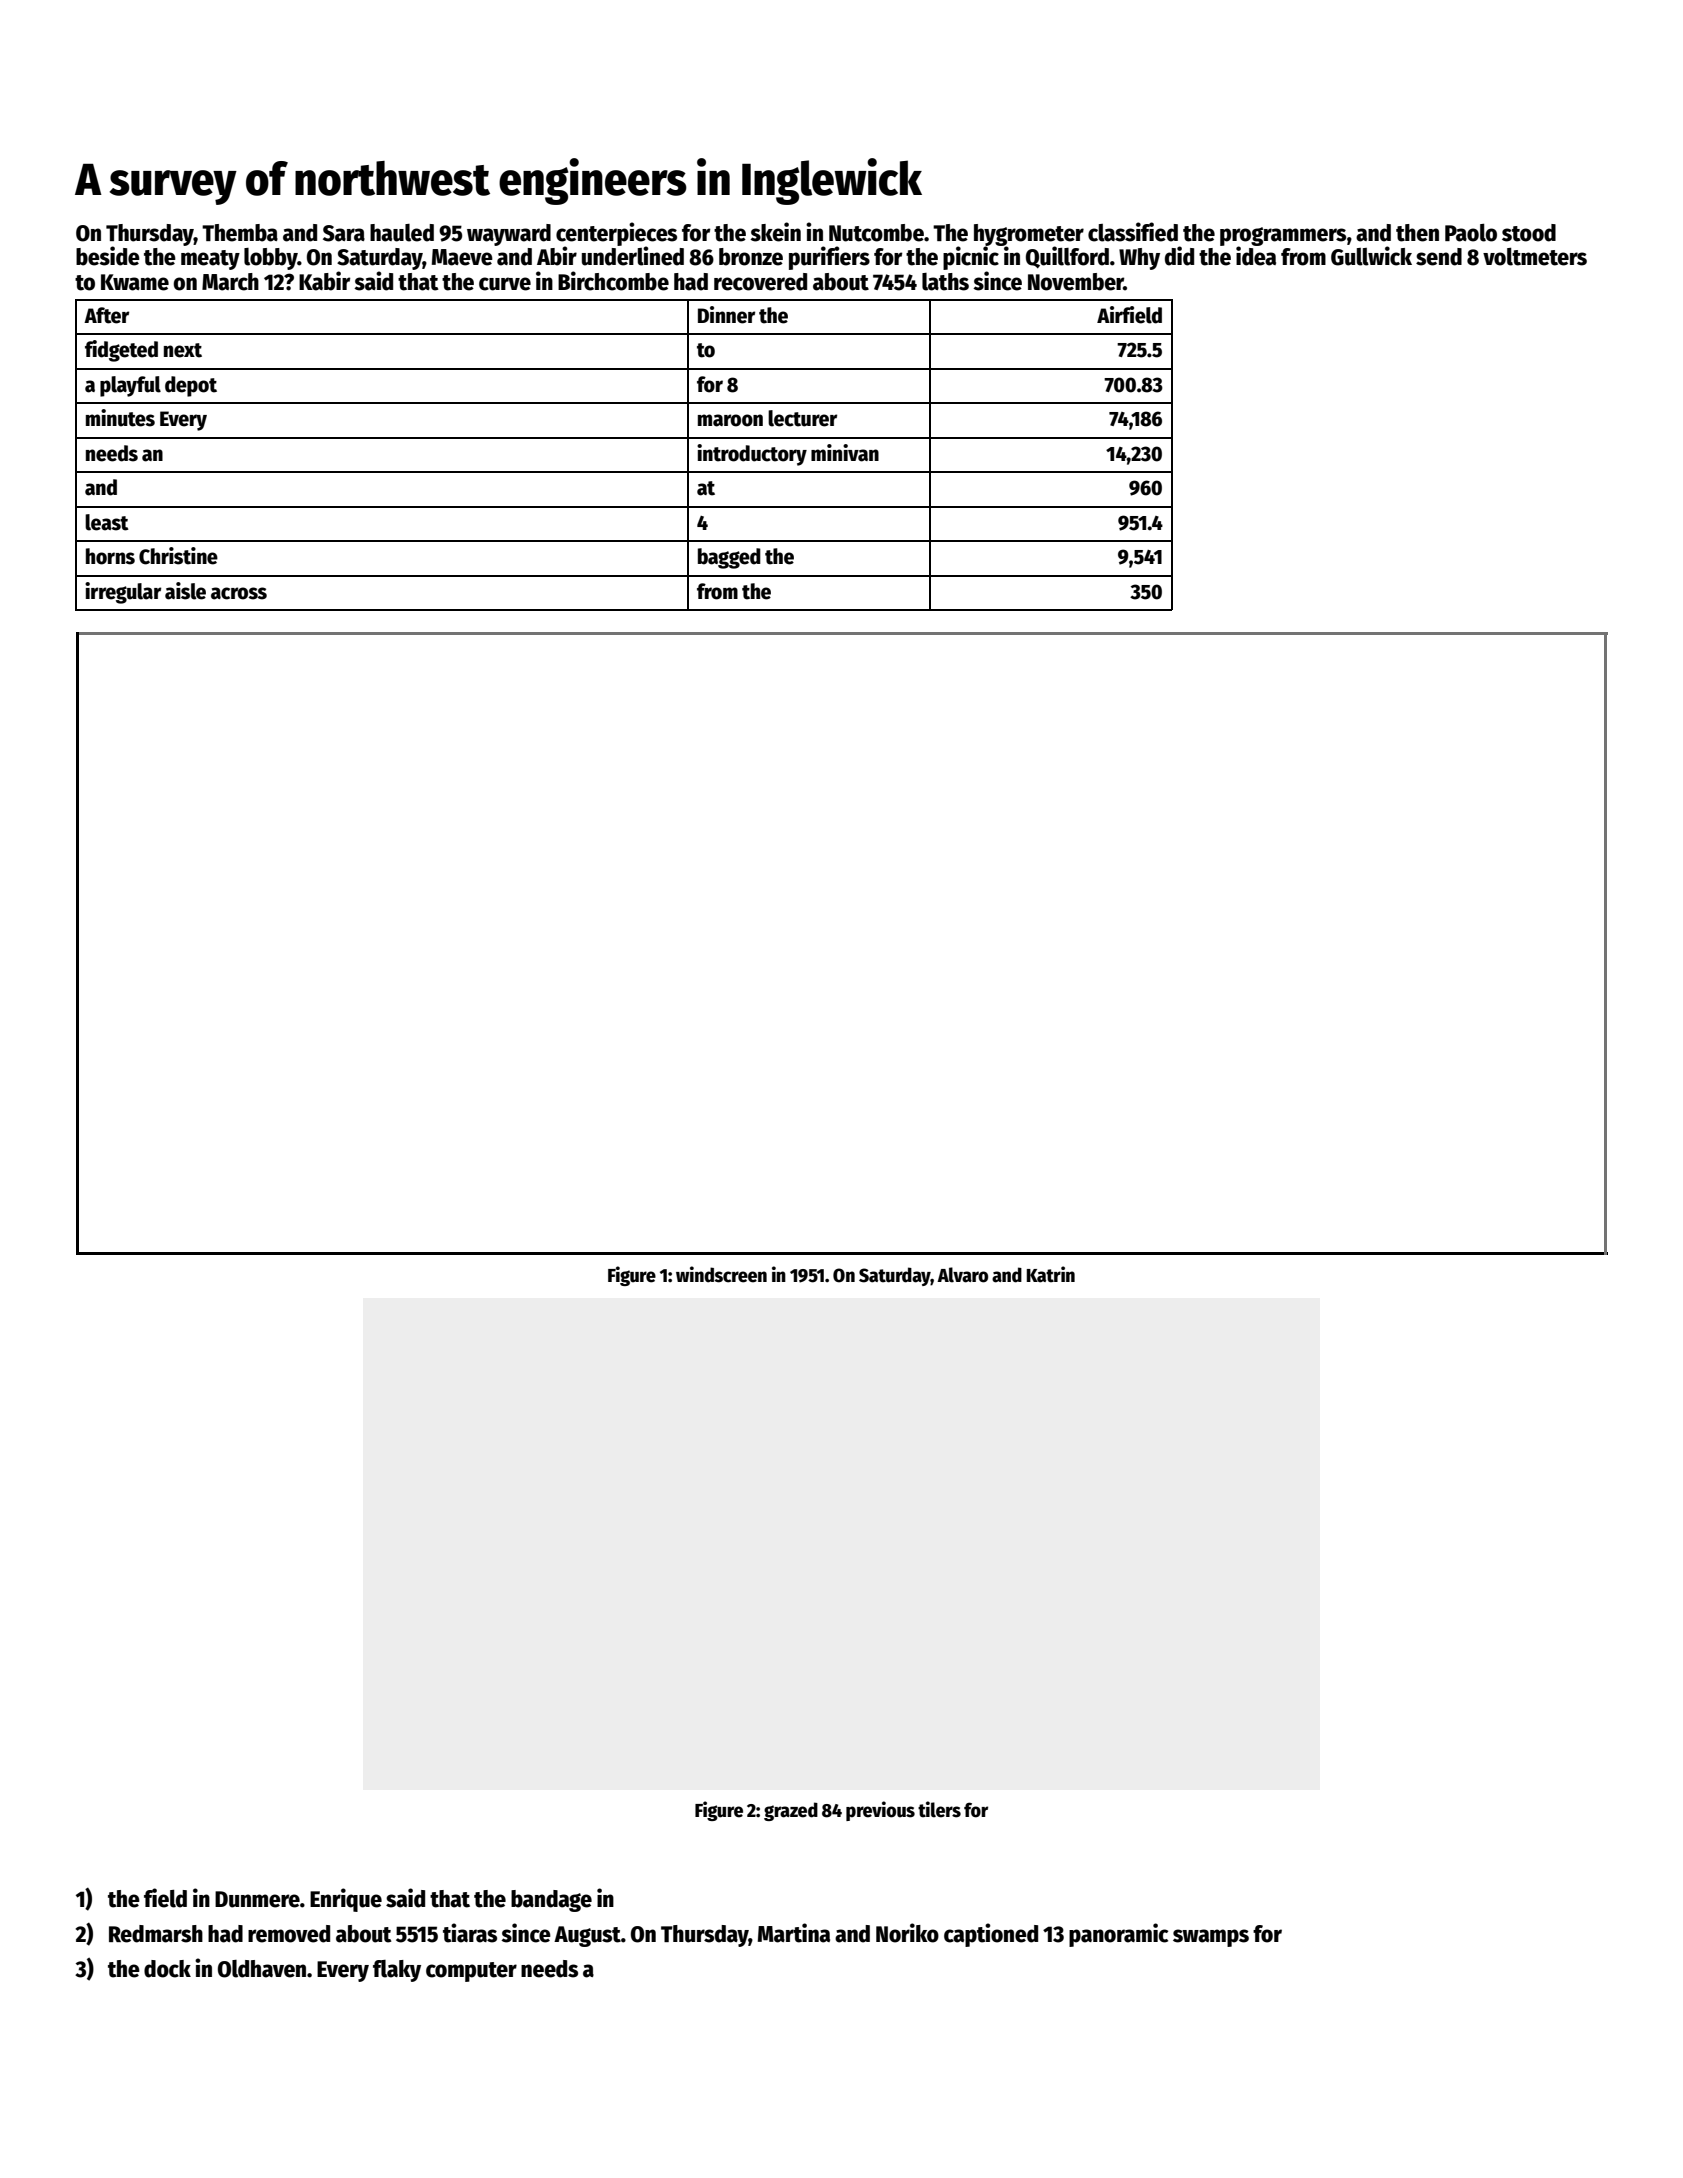 This screenshot has width=1683, height=2178. What do you see at coordinates (1529, 233) in the screenshot?
I see `stood` at bounding box center [1529, 233].
